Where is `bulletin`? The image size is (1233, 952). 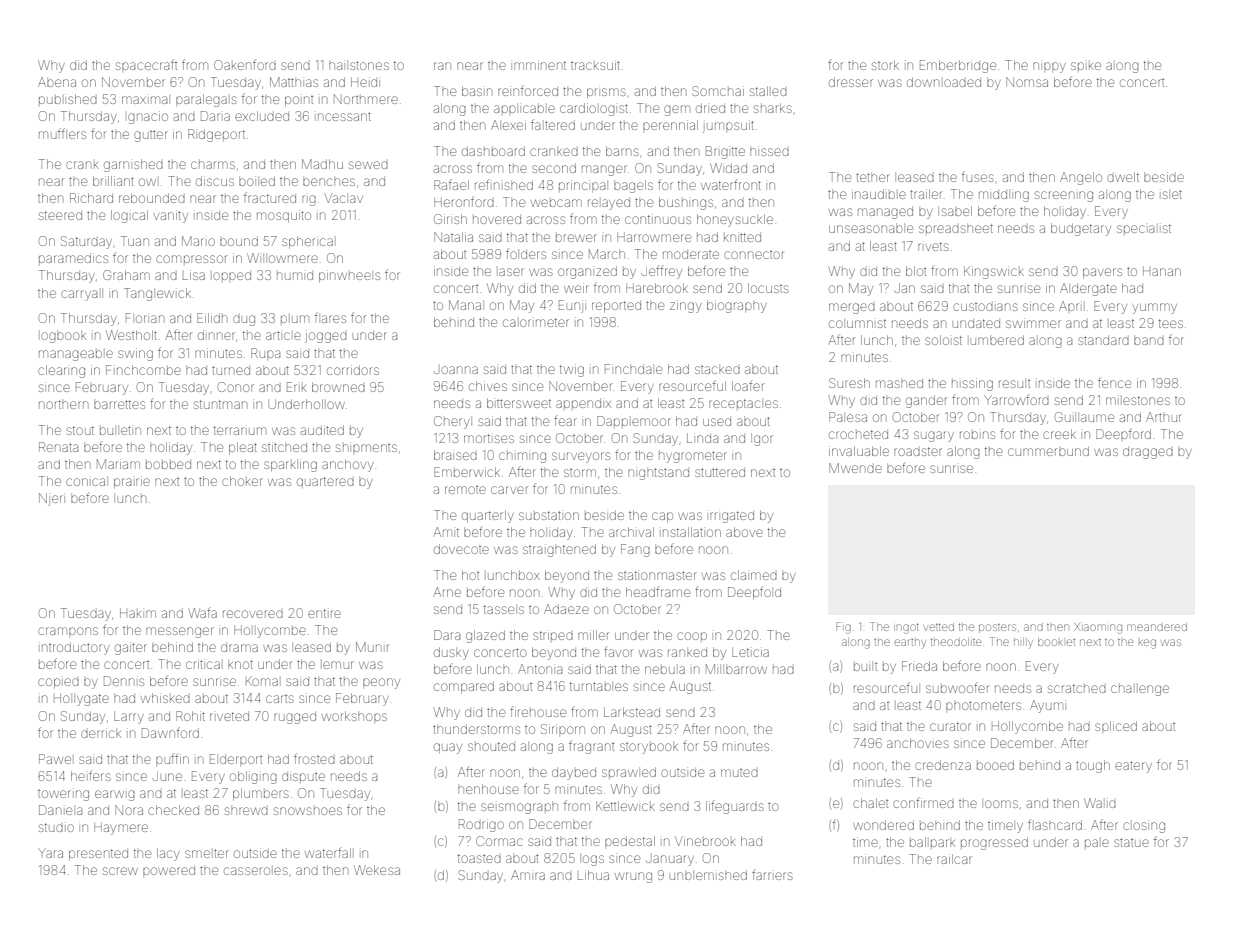 bulletin is located at coordinates (120, 430).
